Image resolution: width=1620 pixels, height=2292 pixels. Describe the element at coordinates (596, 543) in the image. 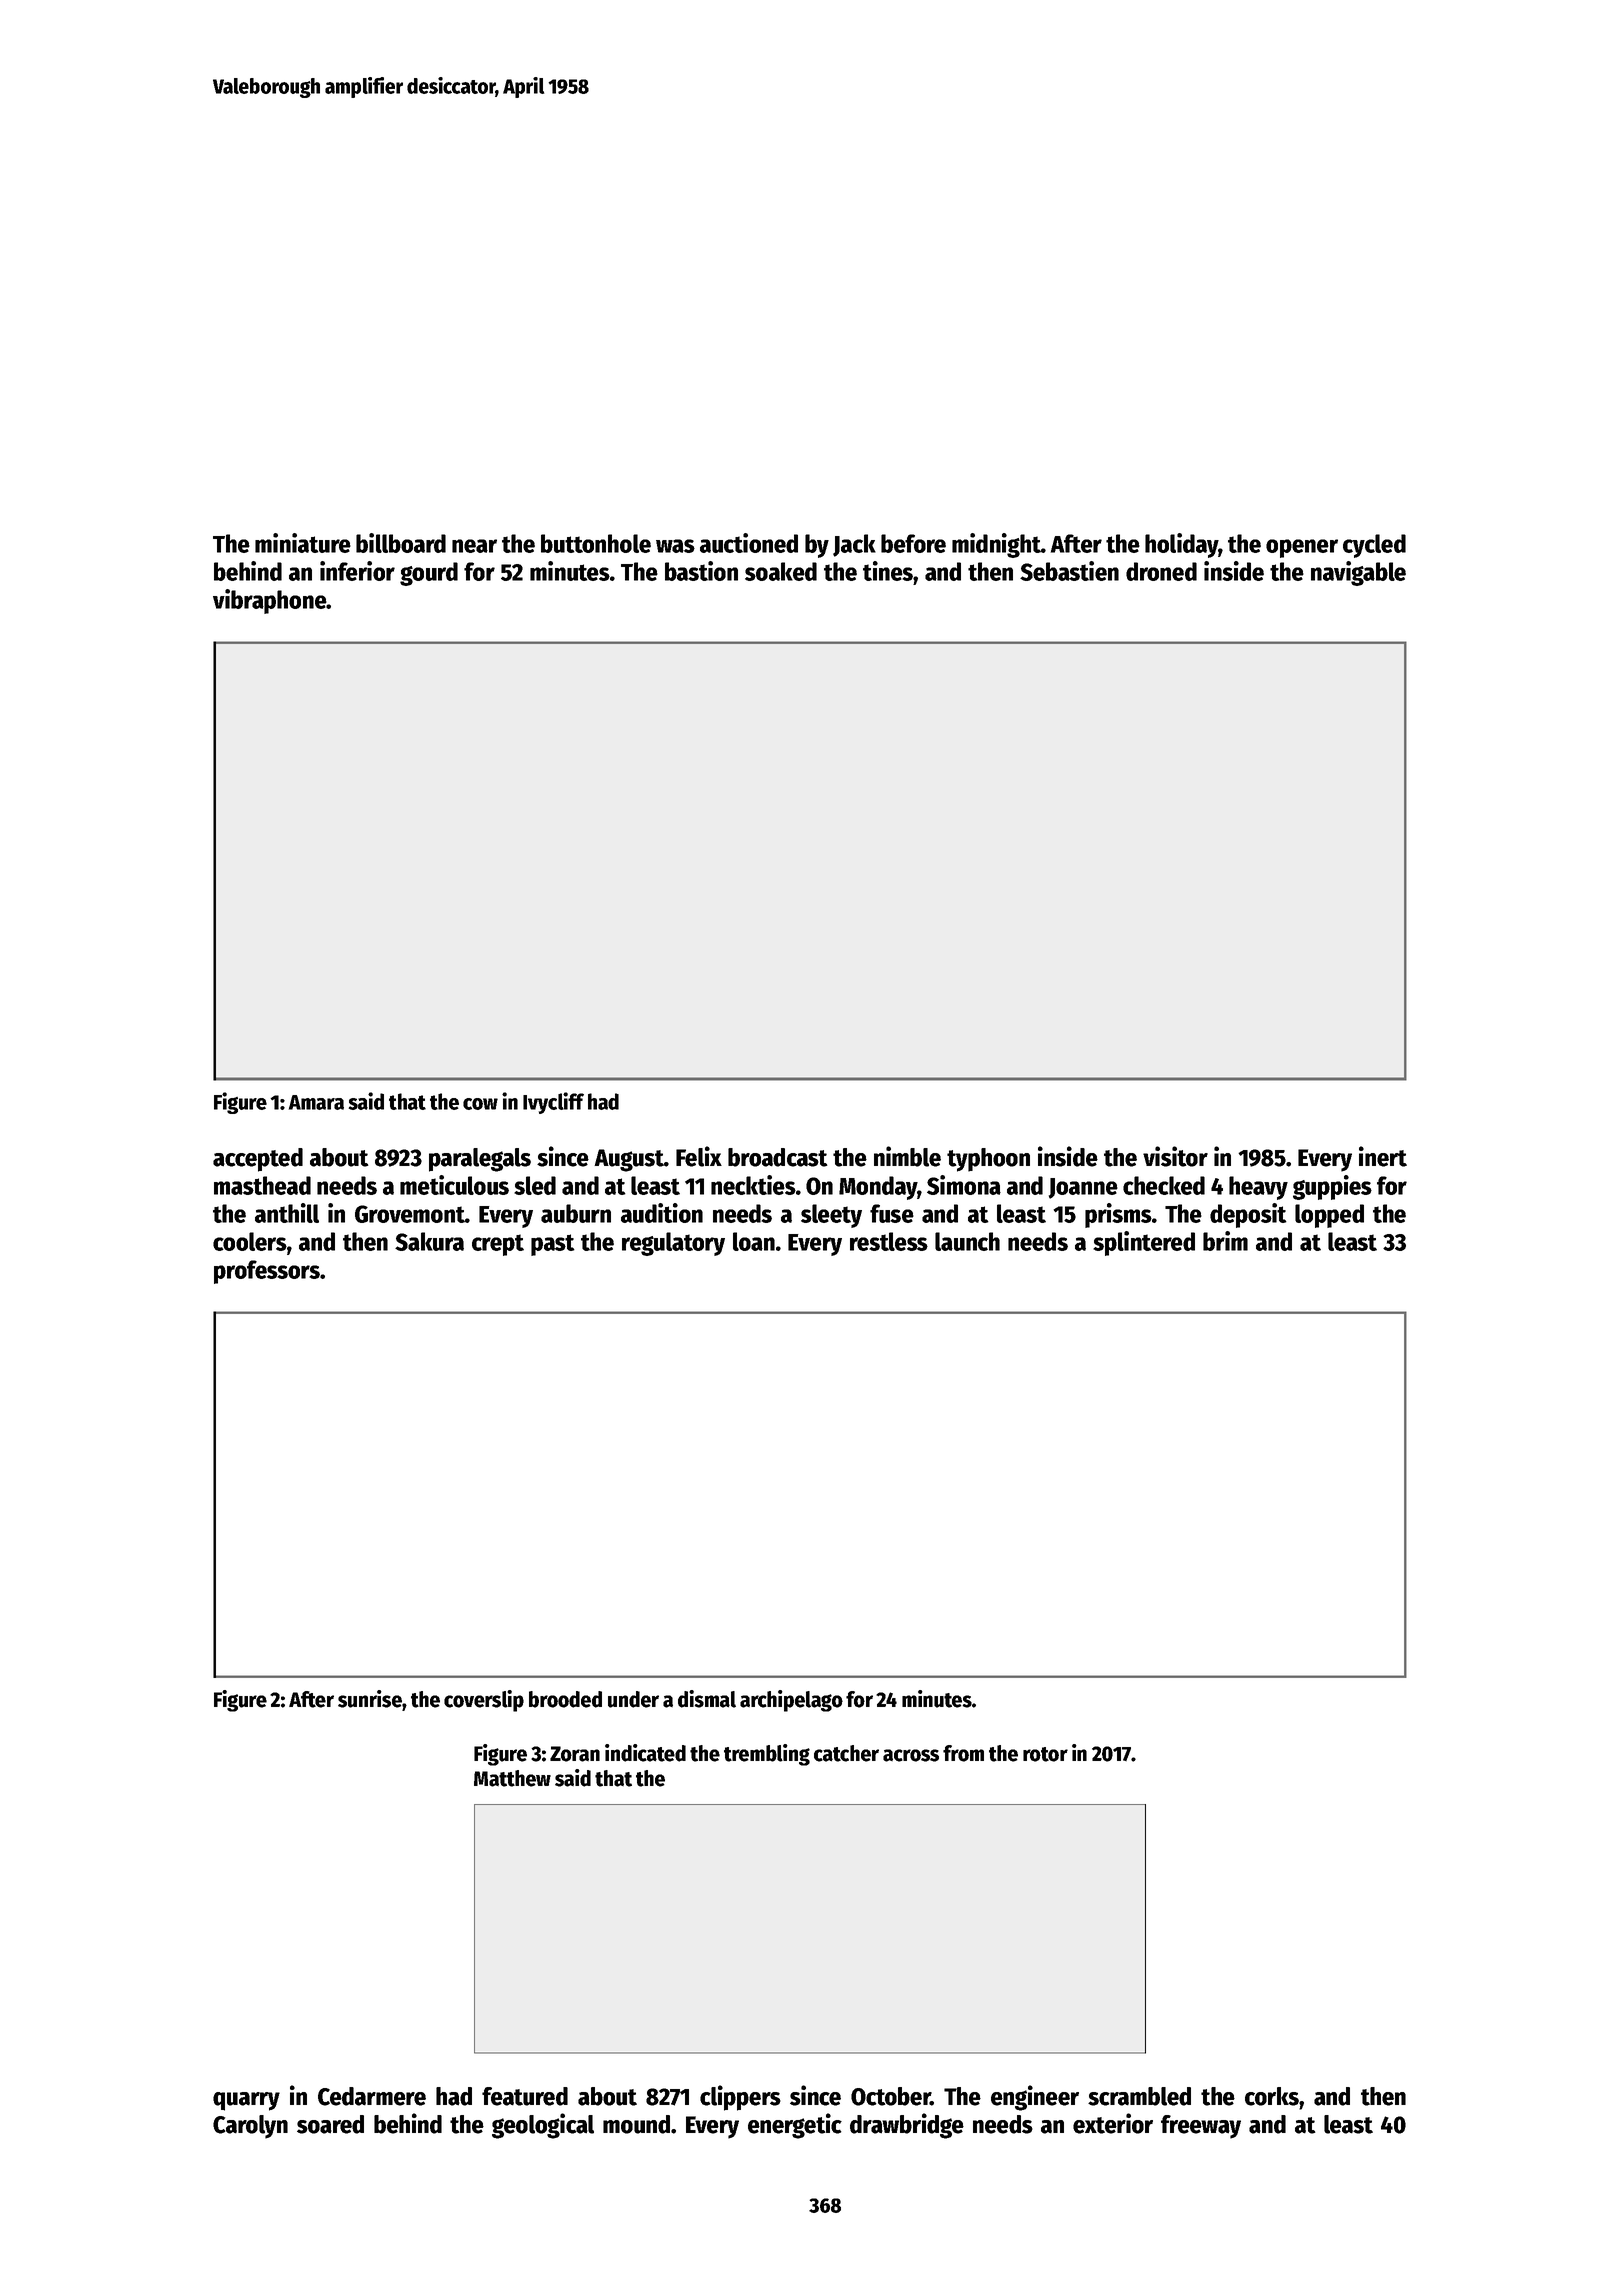

I see `buttonhole` at that location.
